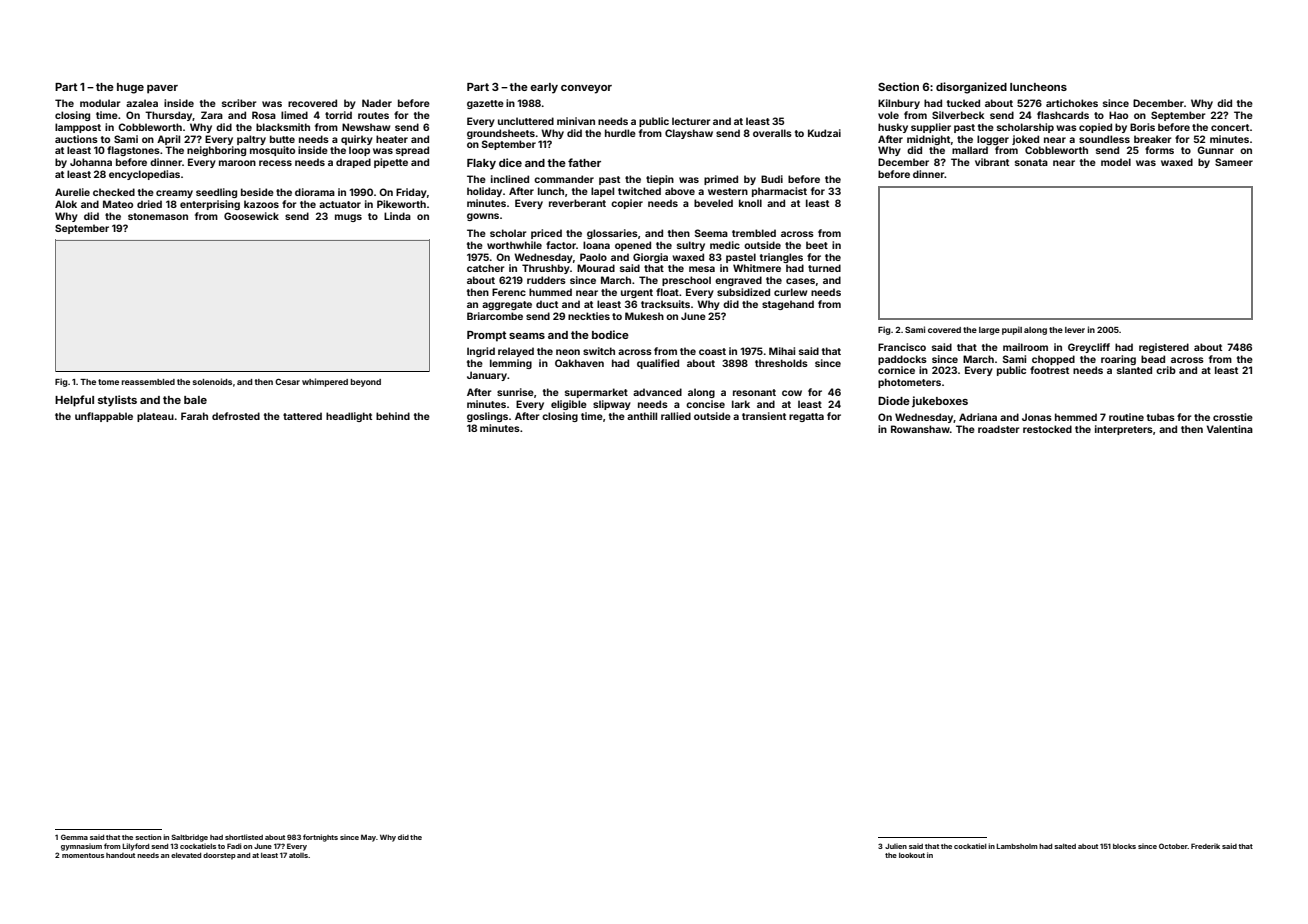 This image has width=1308, height=924. I want to click on goslings, so click(487, 417).
